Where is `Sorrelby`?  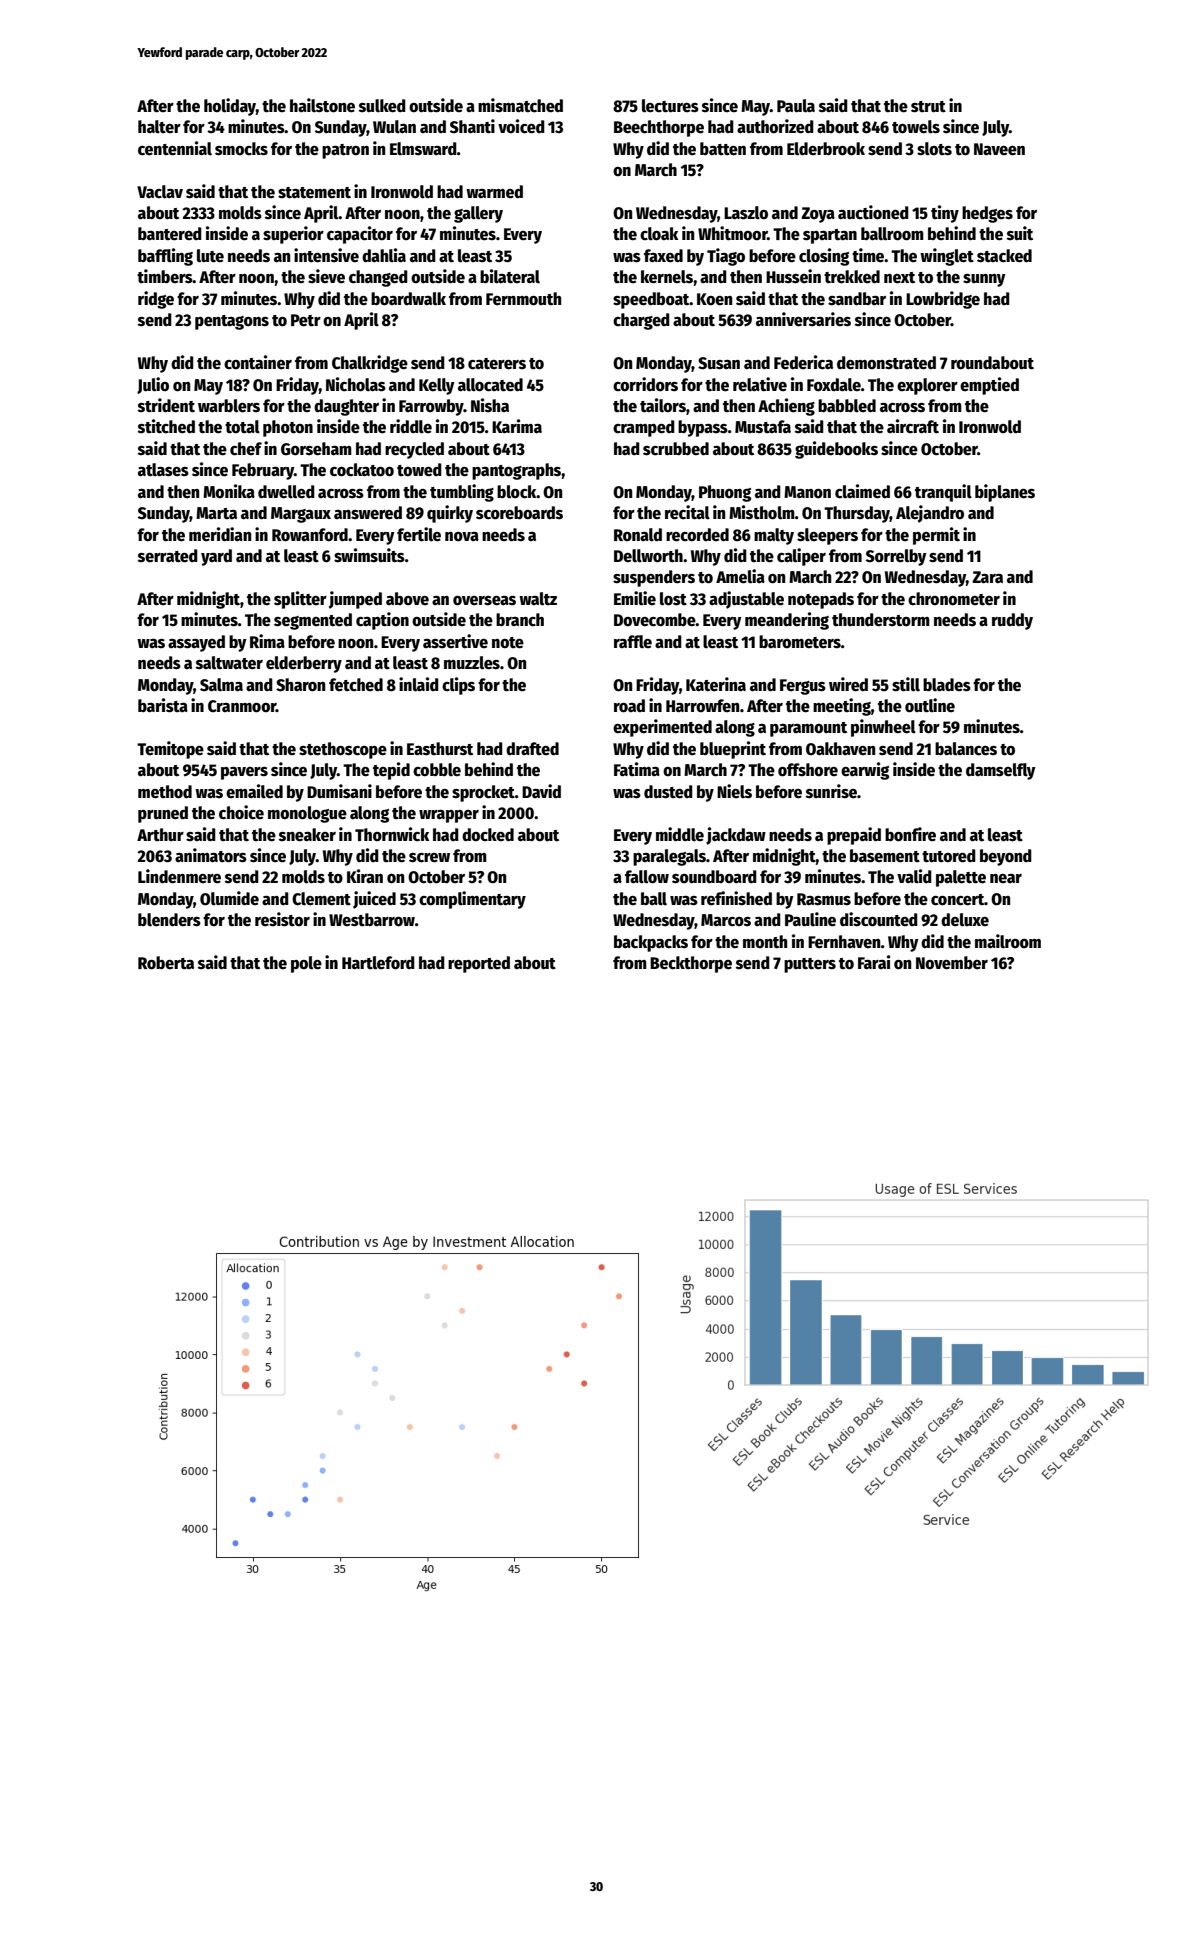 Sorrelby is located at coordinates (896, 557).
